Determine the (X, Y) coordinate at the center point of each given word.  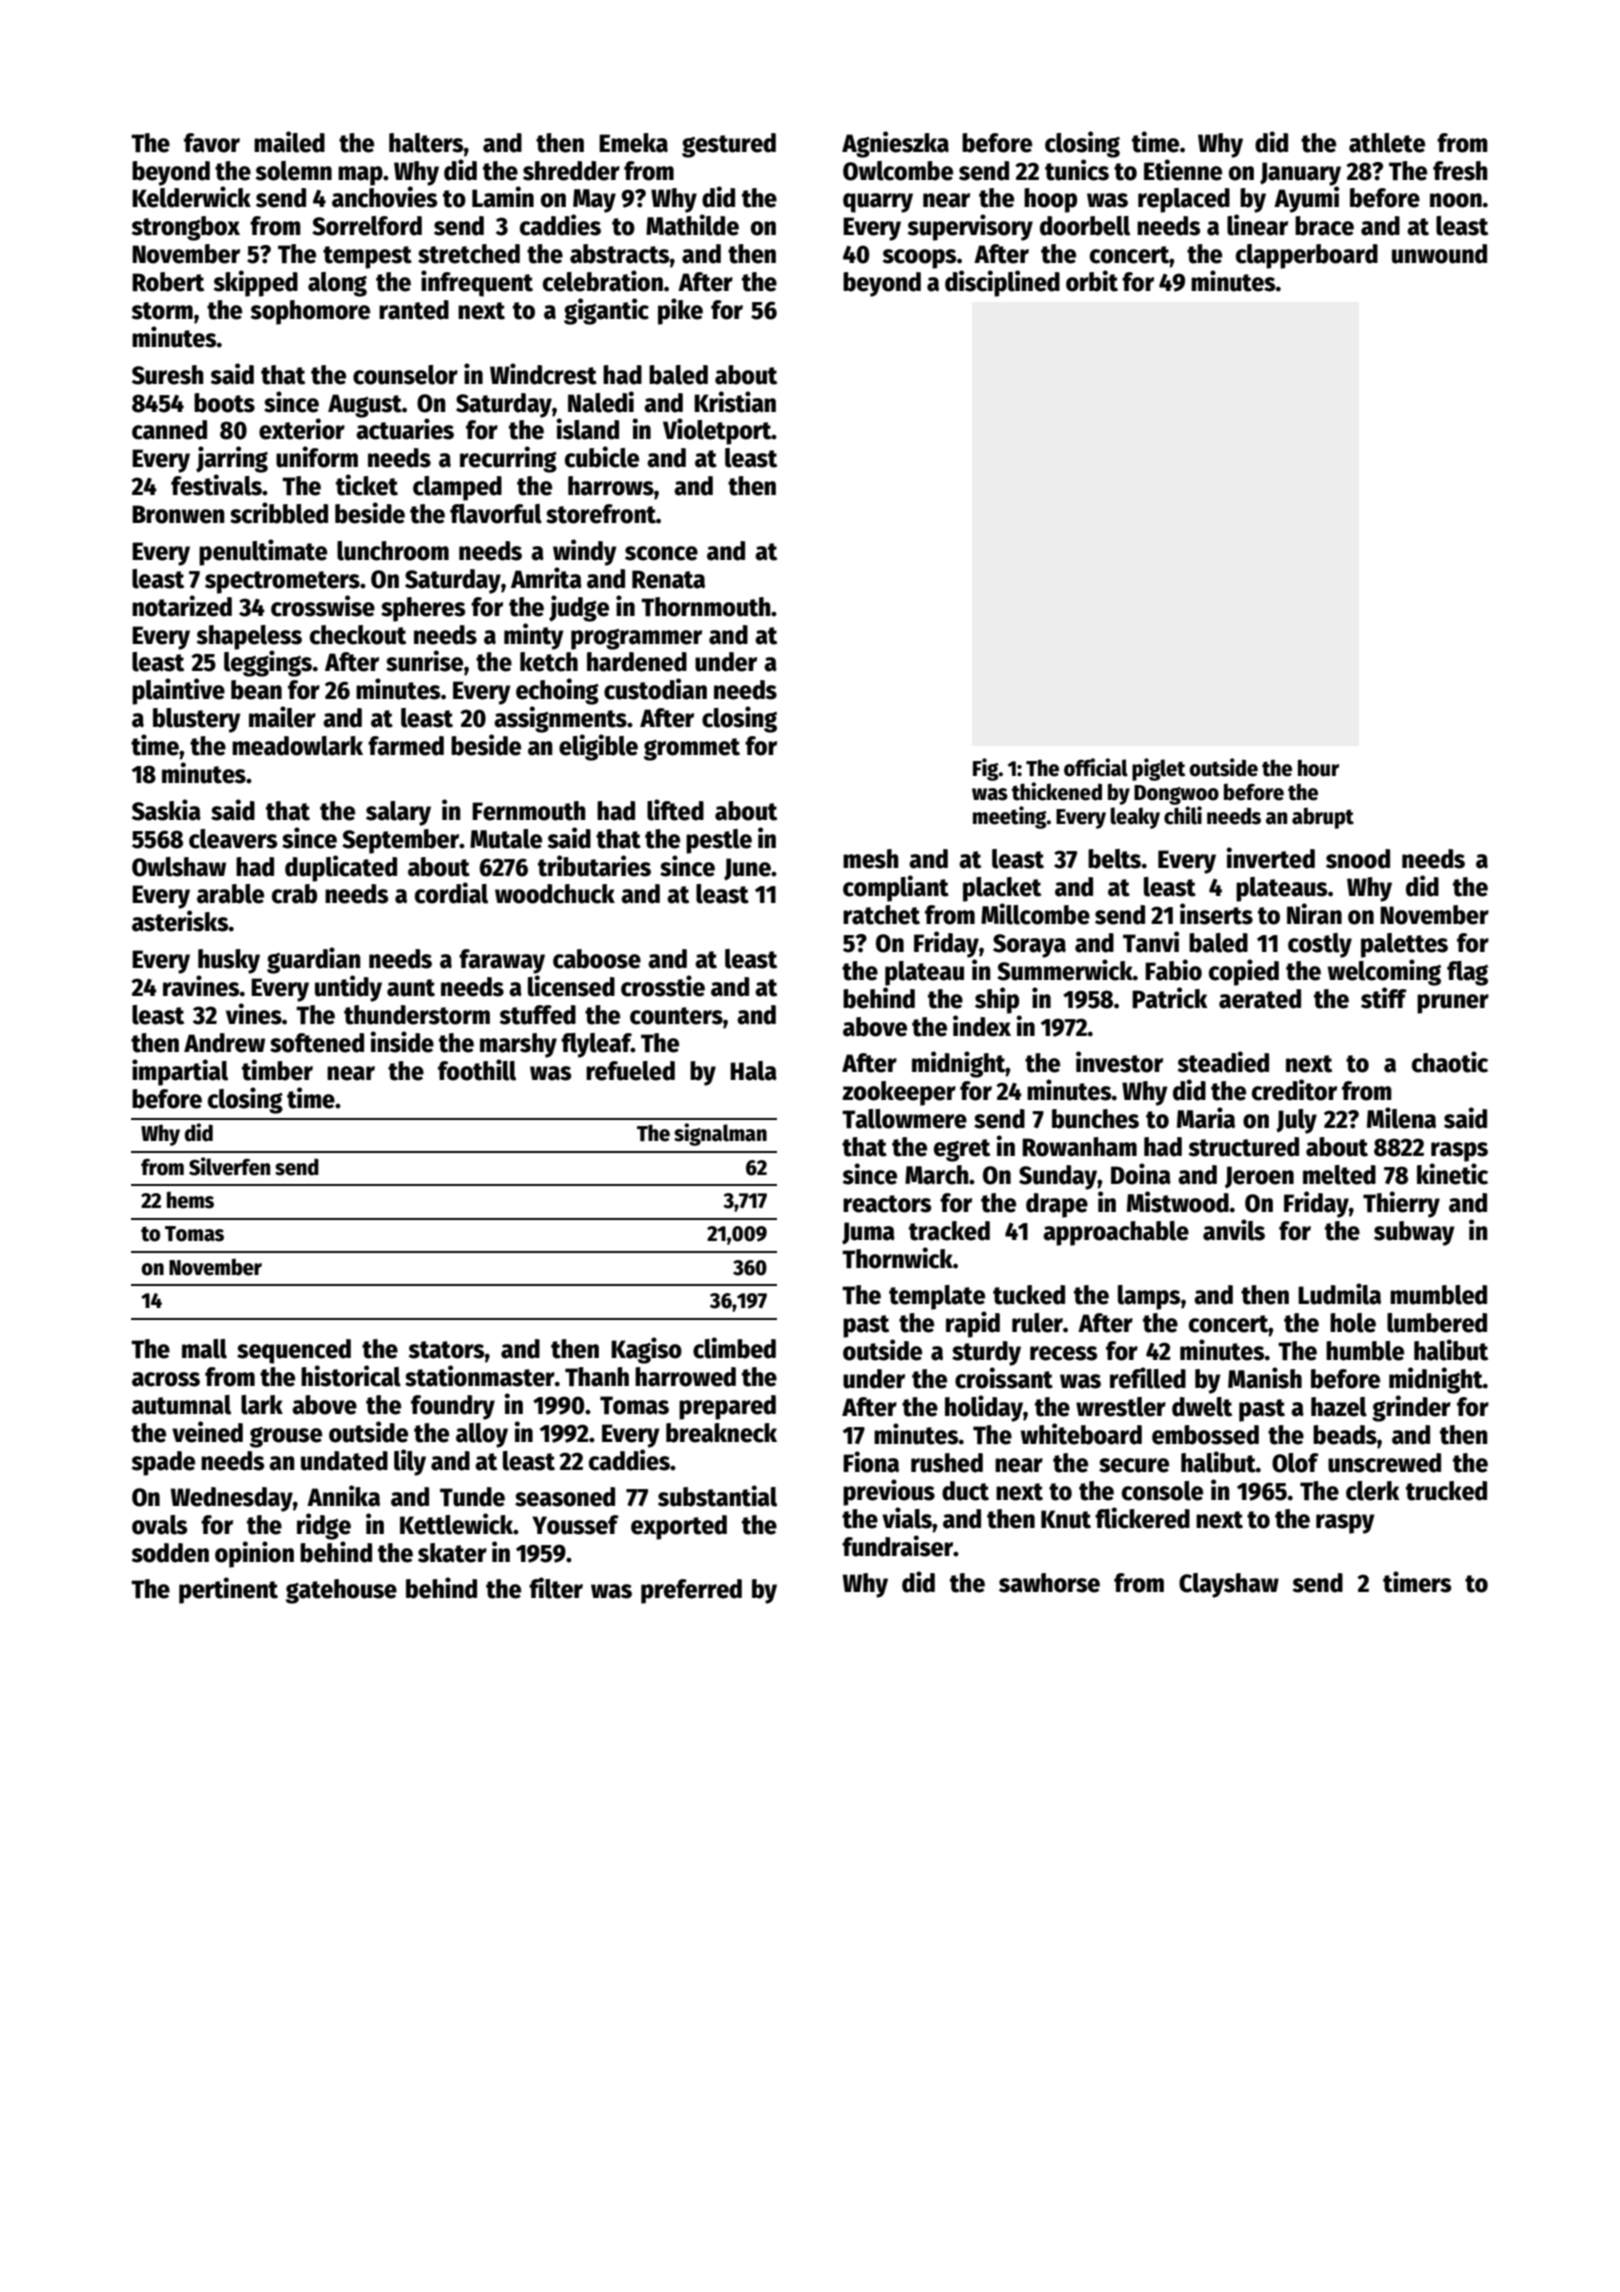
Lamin (503, 197)
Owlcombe (898, 171)
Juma (868, 1233)
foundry (453, 1407)
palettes (1404, 945)
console (1162, 1491)
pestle (719, 841)
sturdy (986, 1353)
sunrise (424, 661)
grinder (1411, 1408)
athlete (1387, 143)
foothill (477, 1070)
